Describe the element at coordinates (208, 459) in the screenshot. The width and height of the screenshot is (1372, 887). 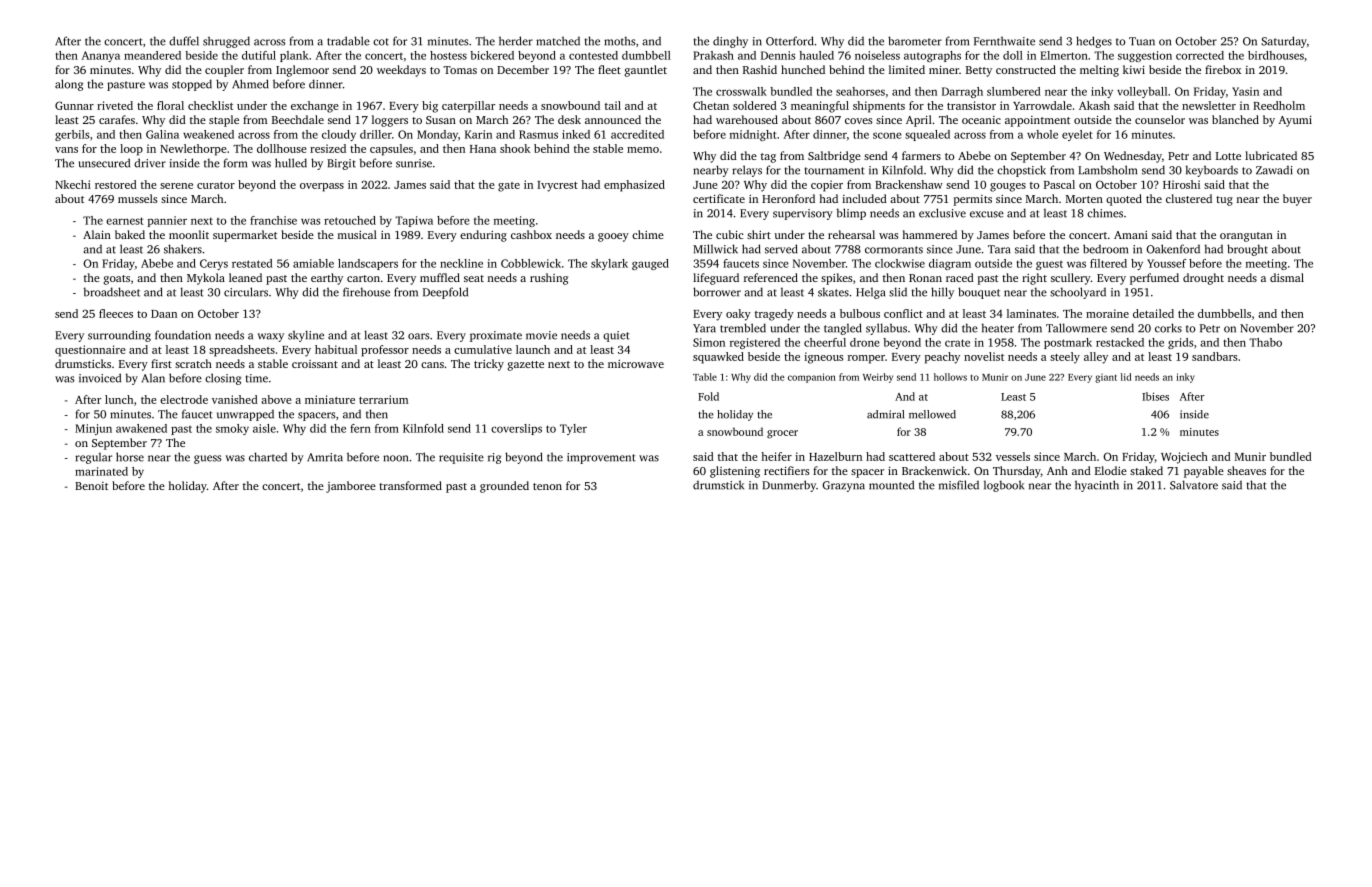
I see `guess` at that location.
